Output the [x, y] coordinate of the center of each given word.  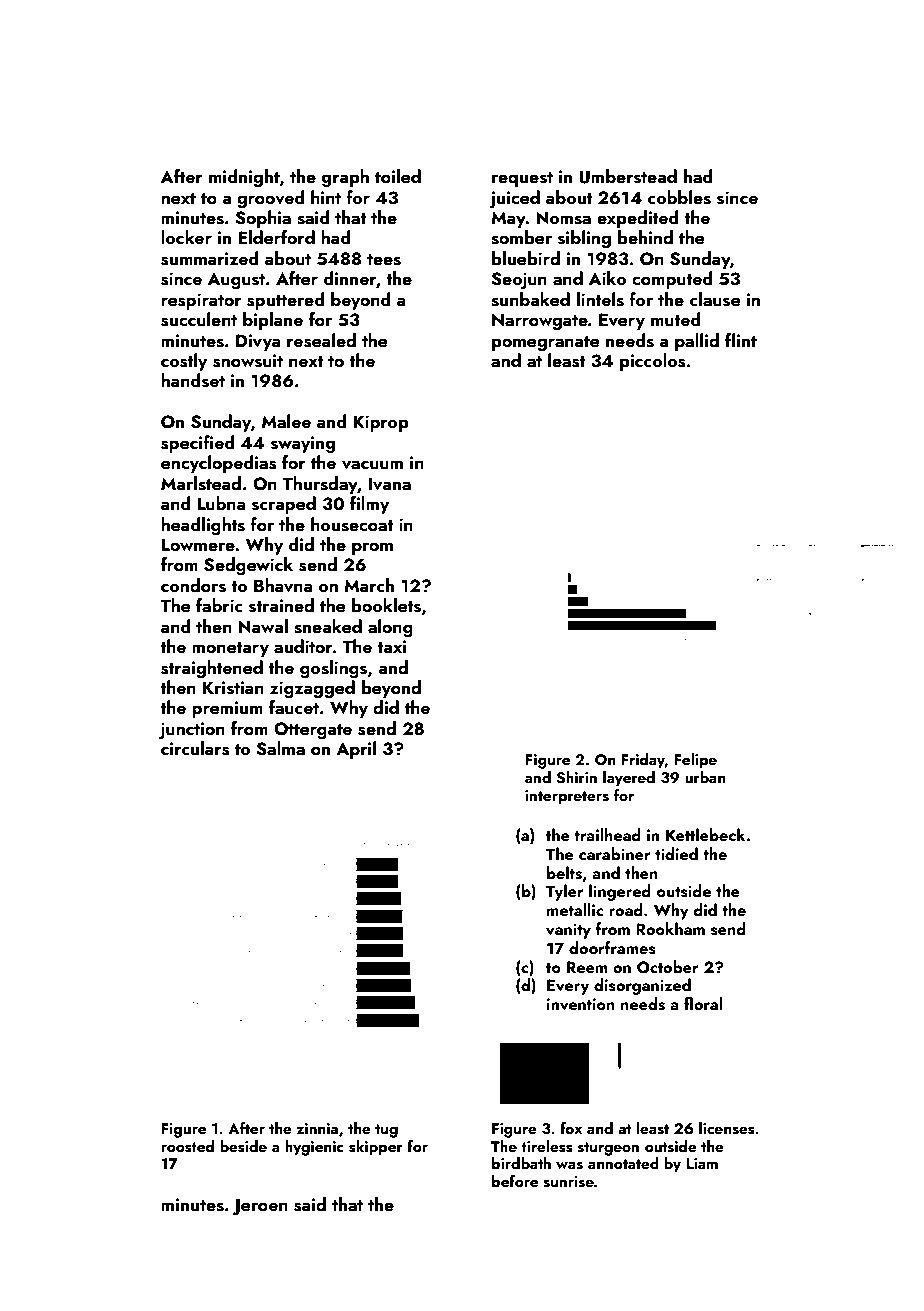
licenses [727, 1128]
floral [703, 1003]
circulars [195, 748]
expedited [638, 219]
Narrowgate [540, 321]
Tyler [565, 892]
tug [386, 1131]
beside [243, 1146]
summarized [210, 258]
